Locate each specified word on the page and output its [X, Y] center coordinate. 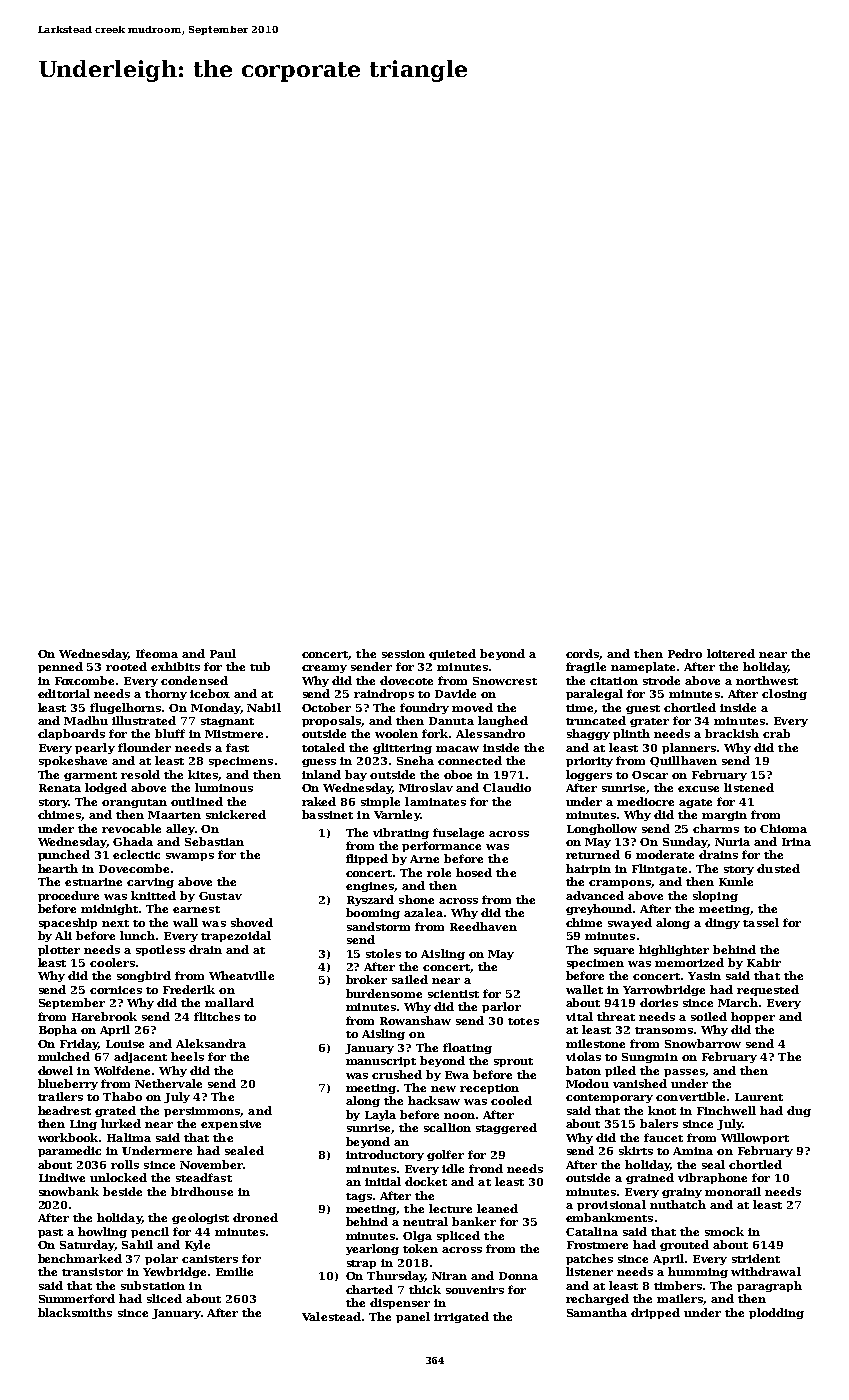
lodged [106, 788]
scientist [453, 994]
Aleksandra [211, 1043]
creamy [324, 669]
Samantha [597, 1312]
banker [474, 1221]
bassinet [327, 814]
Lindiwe [62, 1177]
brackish [732, 733]
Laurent [759, 1097]
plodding [776, 1313]
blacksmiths [75, 1312]
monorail [733, 1191]
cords [583, 654]
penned [60, 667]
